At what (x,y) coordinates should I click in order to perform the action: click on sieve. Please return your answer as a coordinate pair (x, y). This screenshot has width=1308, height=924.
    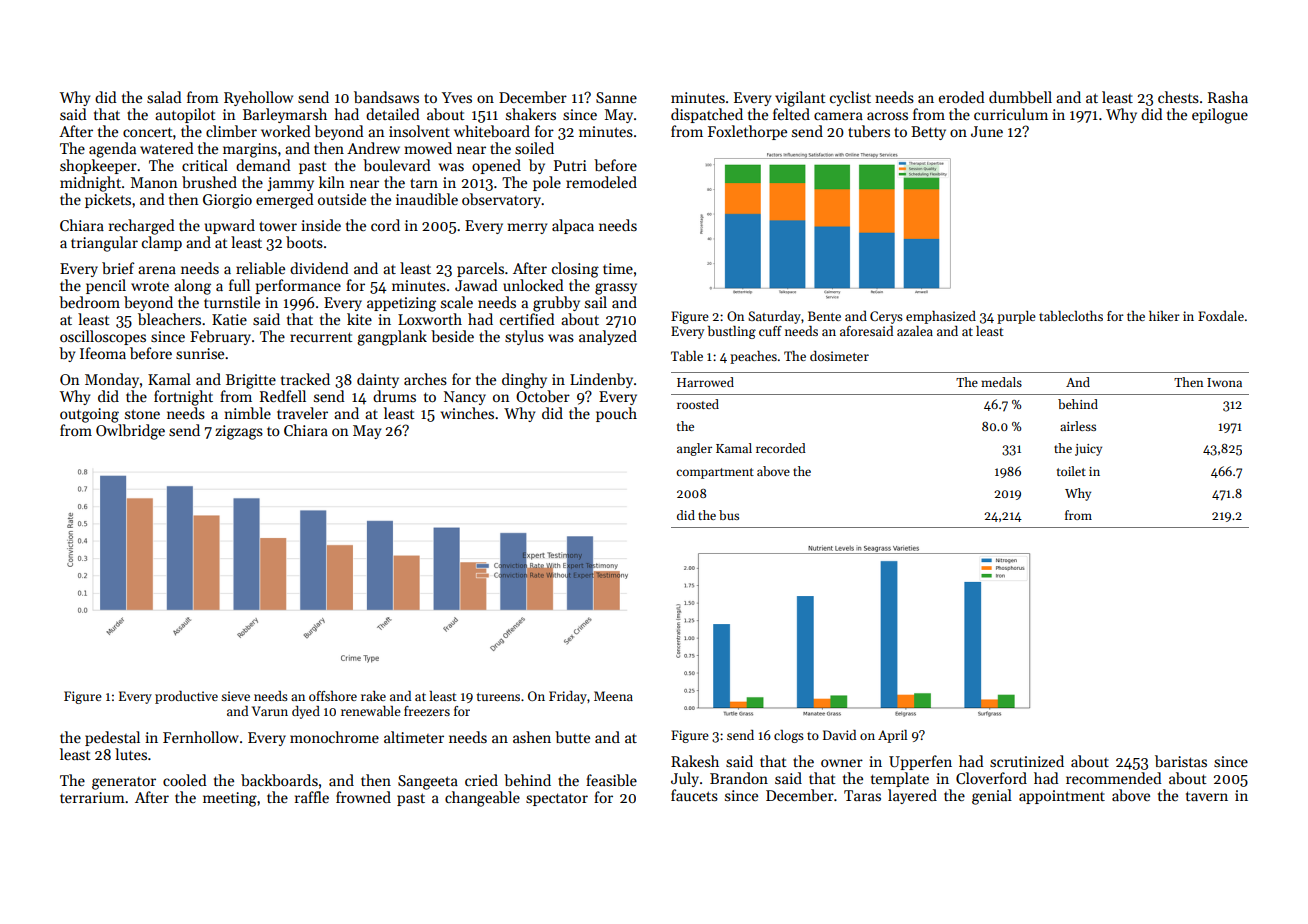
    Looking at the image, I should click on (235, 696).
